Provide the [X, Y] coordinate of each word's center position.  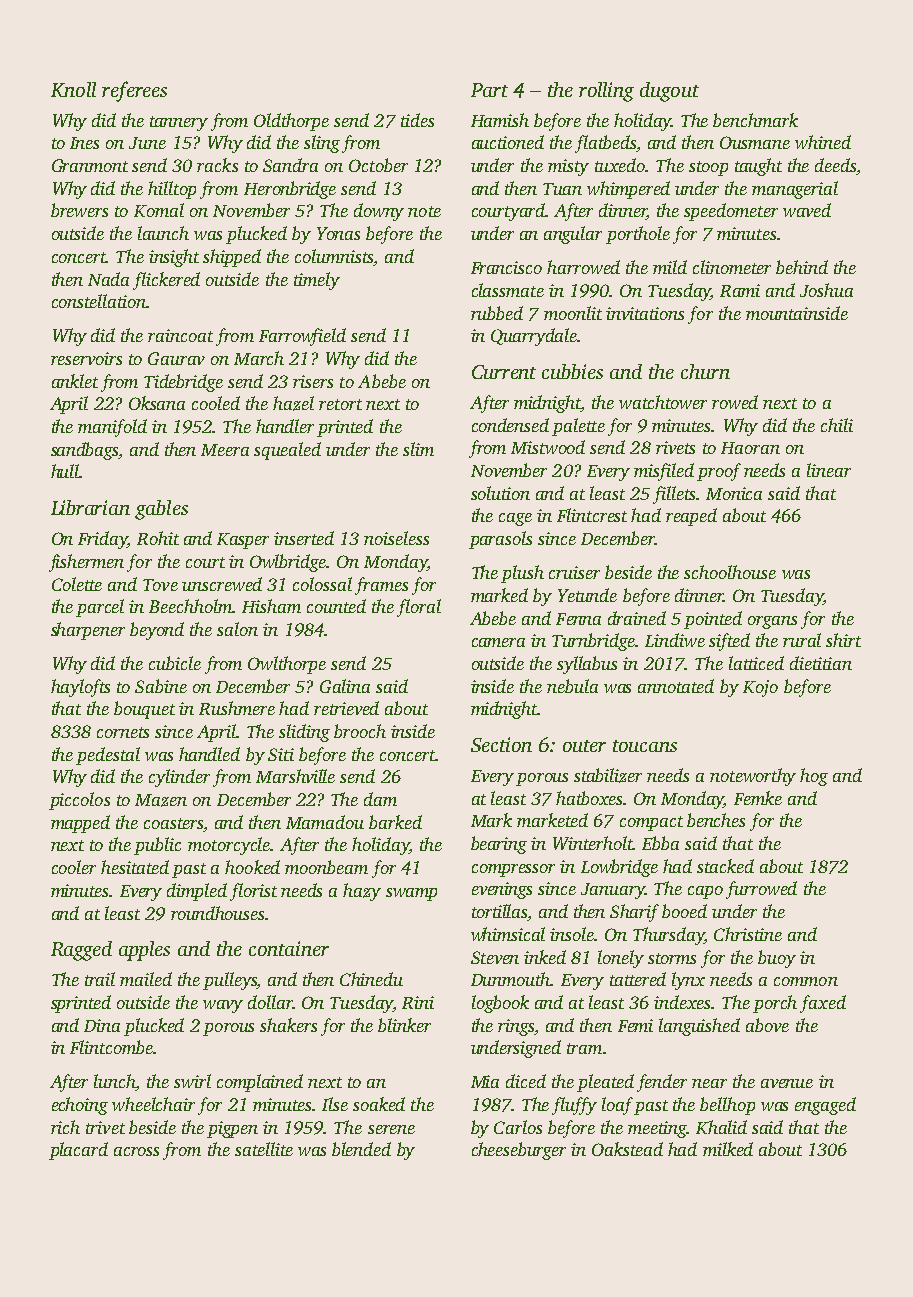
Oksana [157, 403]
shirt [843, 640]
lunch [115, 1082]
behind [802, 267]
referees [134, 91]
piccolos [79, 801]
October [378, 165]
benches [716, 820]
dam [380, 799]
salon [237, 629]
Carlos [518, 1127]
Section [501, 744]
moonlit [573, 313]
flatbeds [606, 144]
